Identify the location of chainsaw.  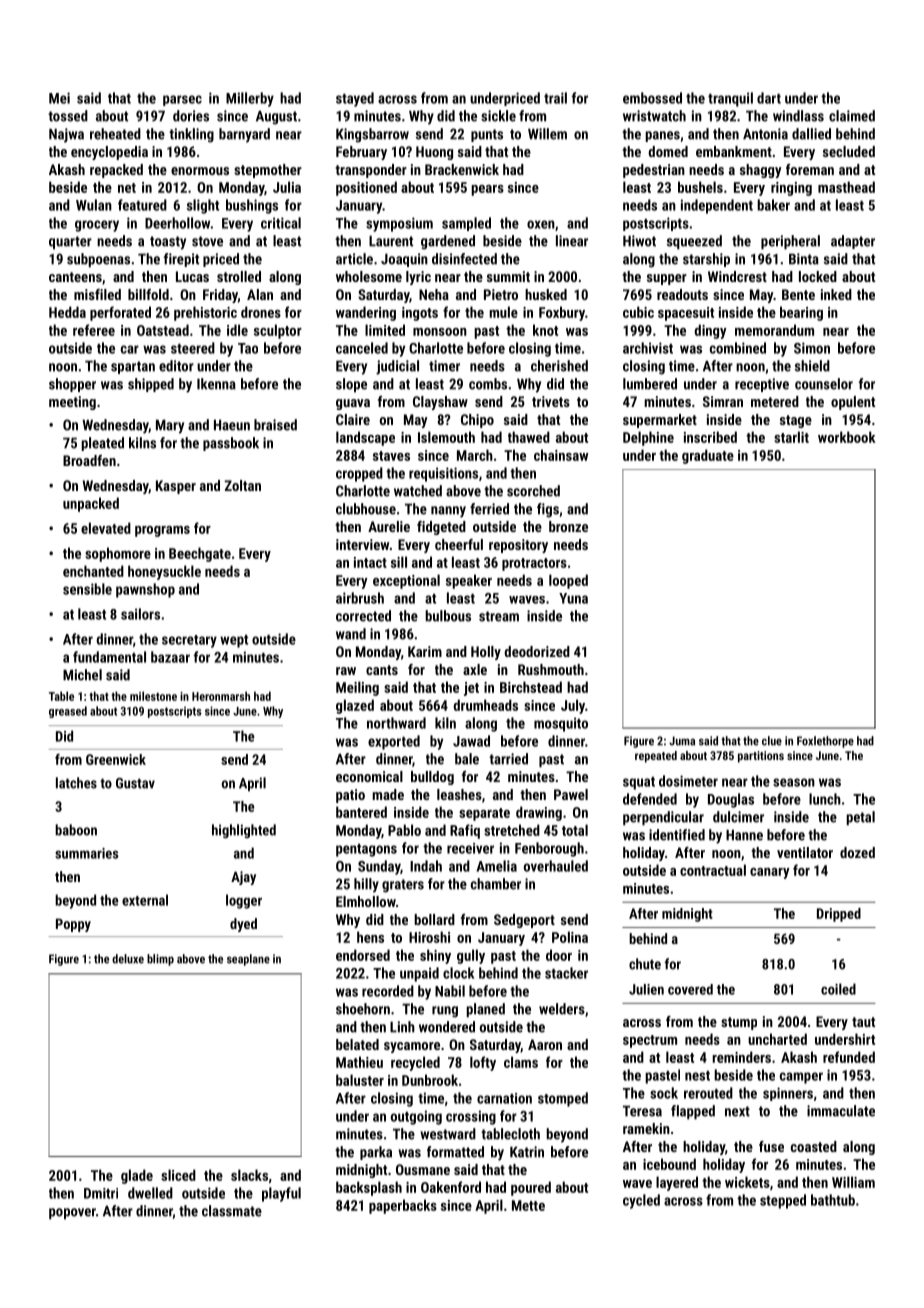
(561, 455).
